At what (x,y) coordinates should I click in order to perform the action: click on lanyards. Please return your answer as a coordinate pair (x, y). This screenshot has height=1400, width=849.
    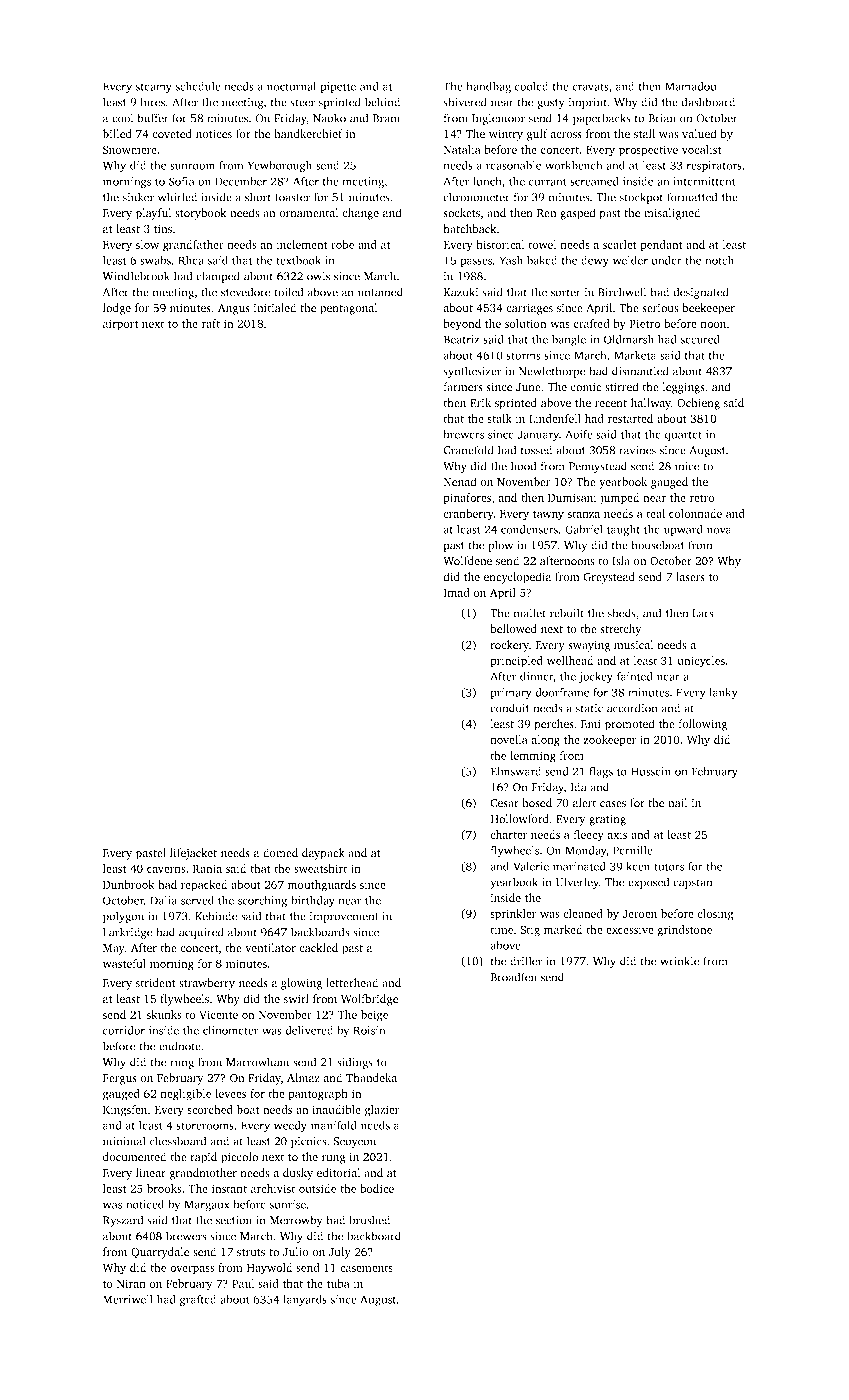
    Looking at the image, I should click on (305, 1300).
